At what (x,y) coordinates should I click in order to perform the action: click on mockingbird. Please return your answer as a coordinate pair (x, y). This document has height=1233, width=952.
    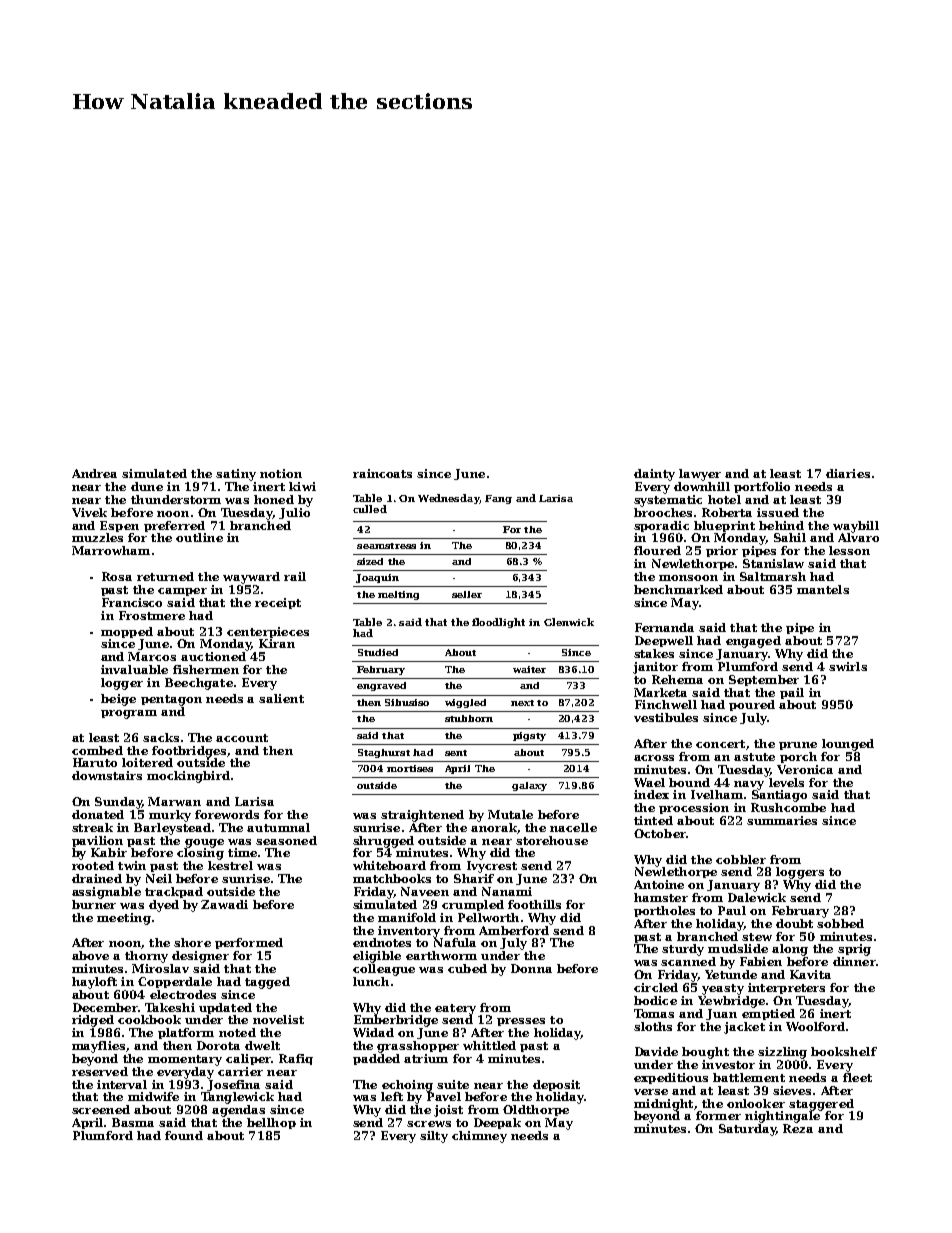
    Looking at the image, I should click on (188, 777).
